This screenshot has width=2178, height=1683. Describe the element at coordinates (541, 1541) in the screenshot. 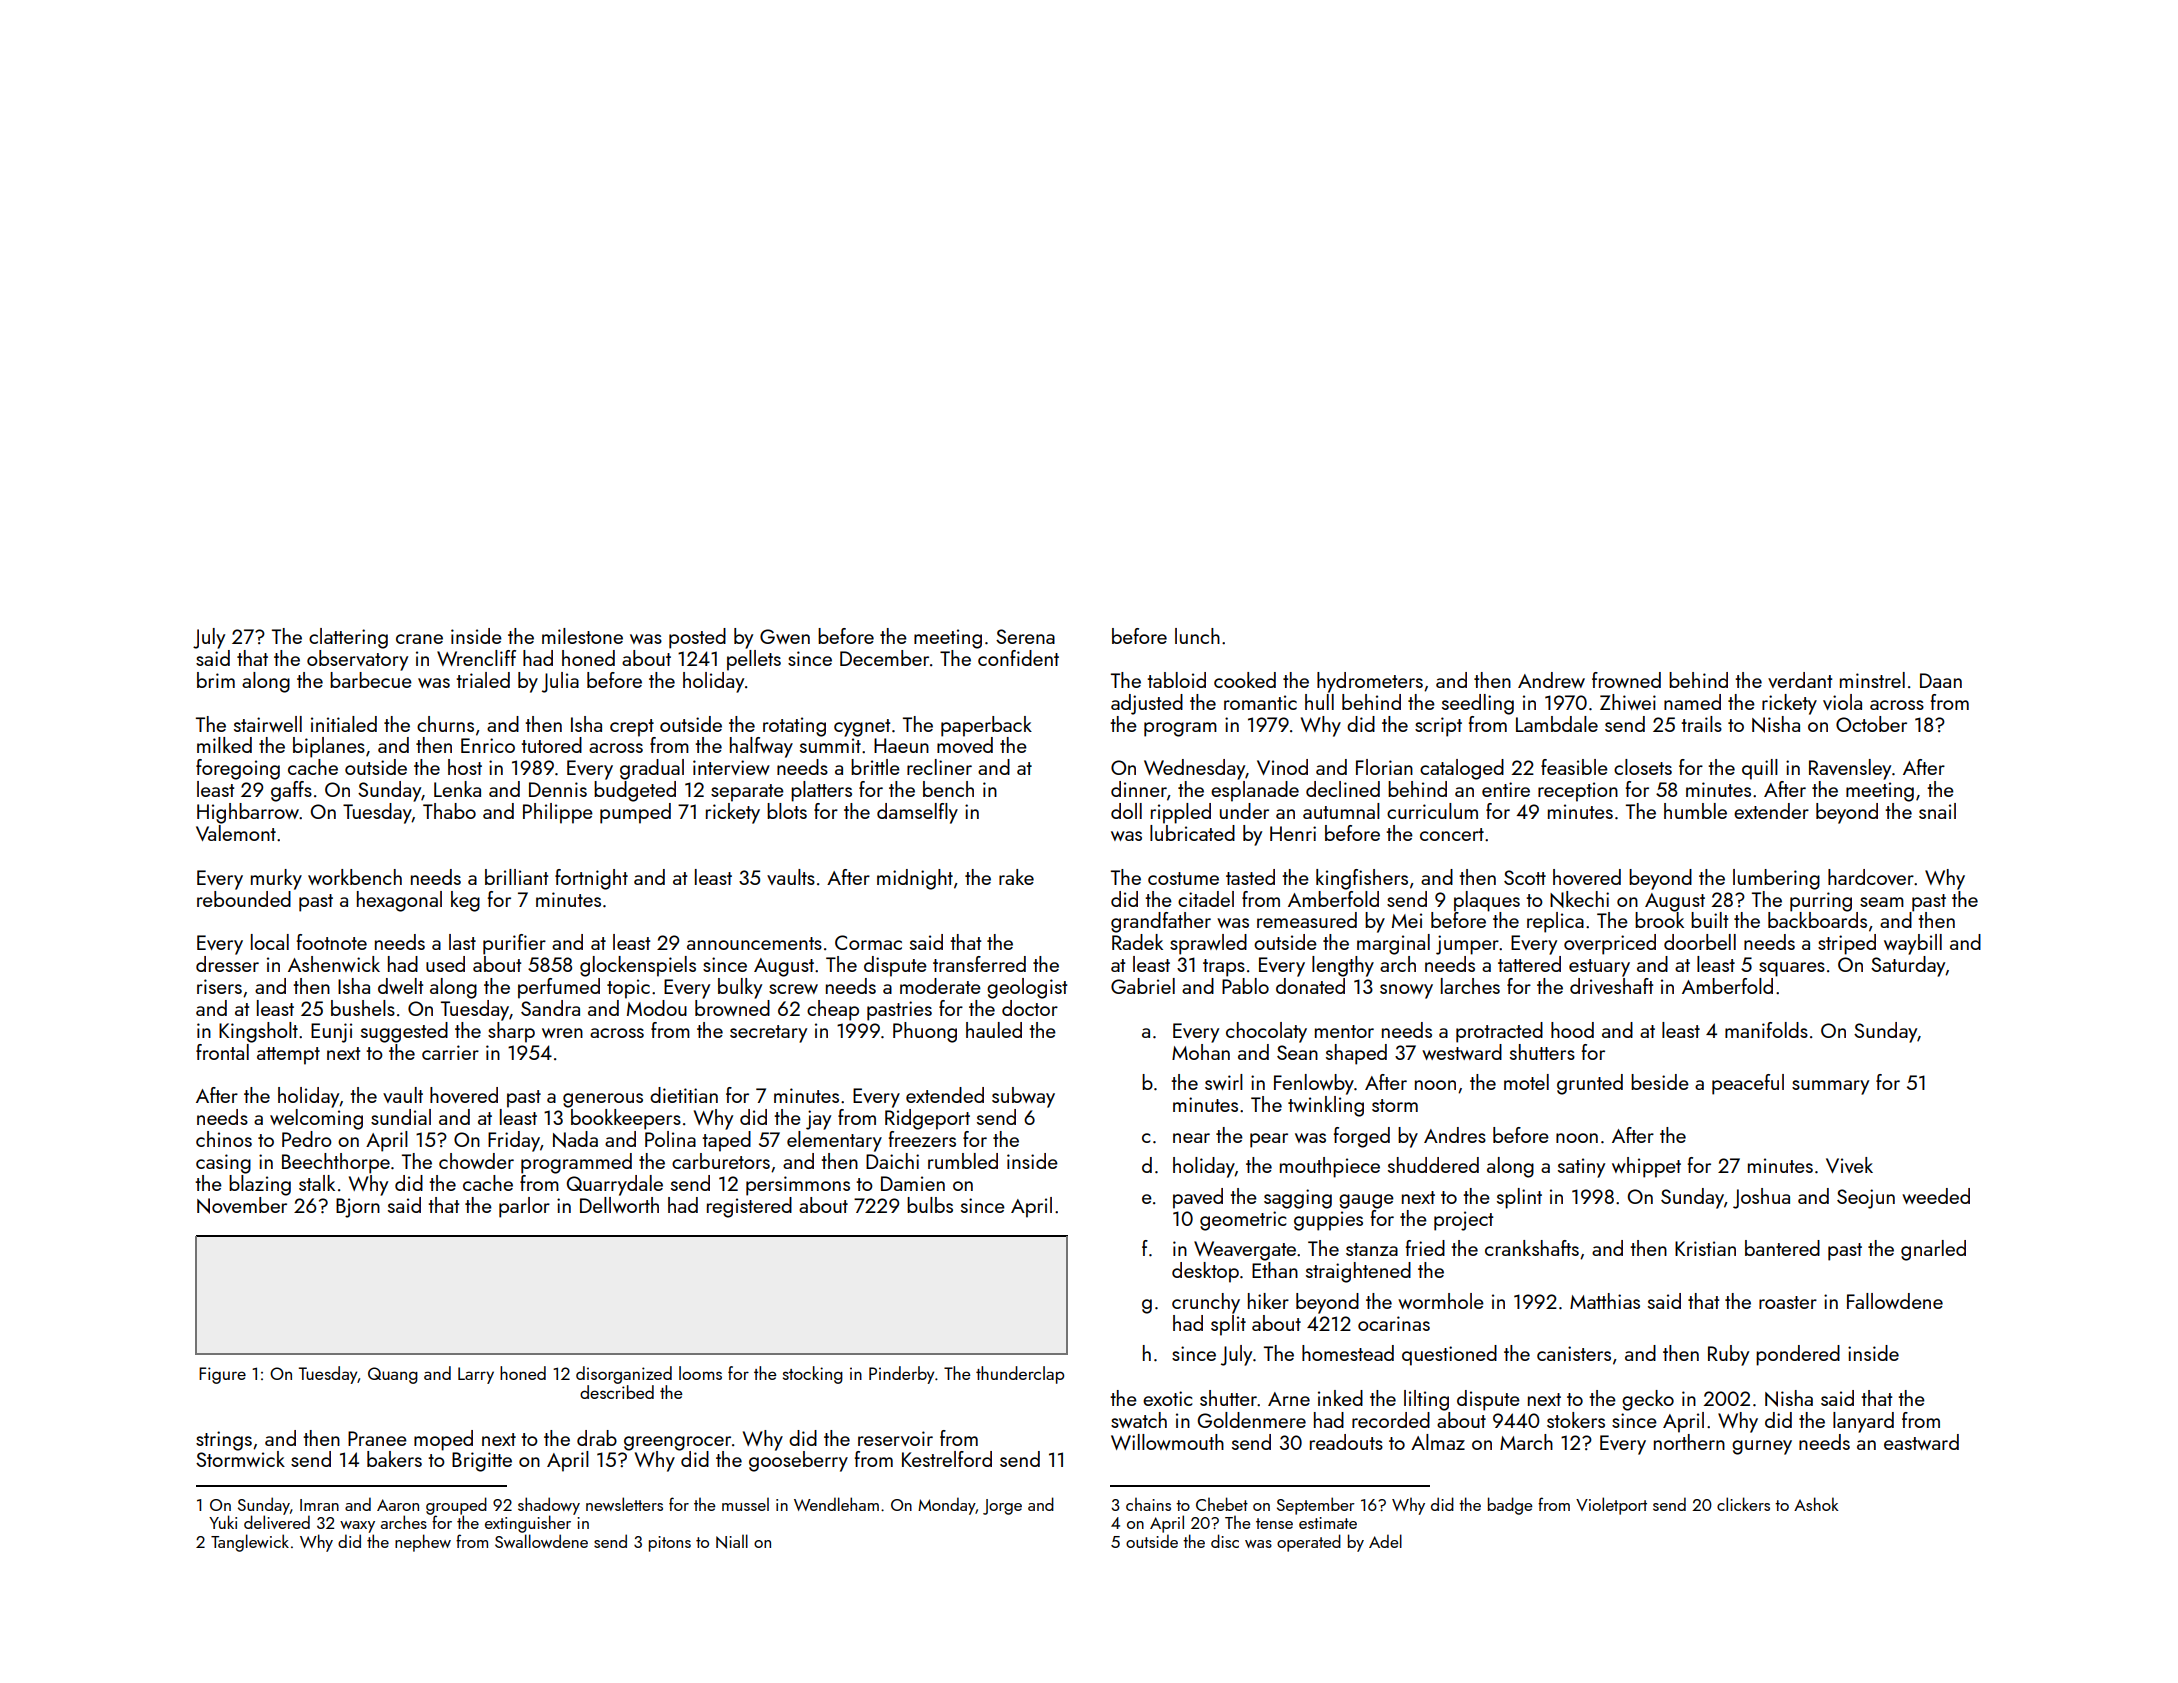

I see `Swallowdene` at that location.
